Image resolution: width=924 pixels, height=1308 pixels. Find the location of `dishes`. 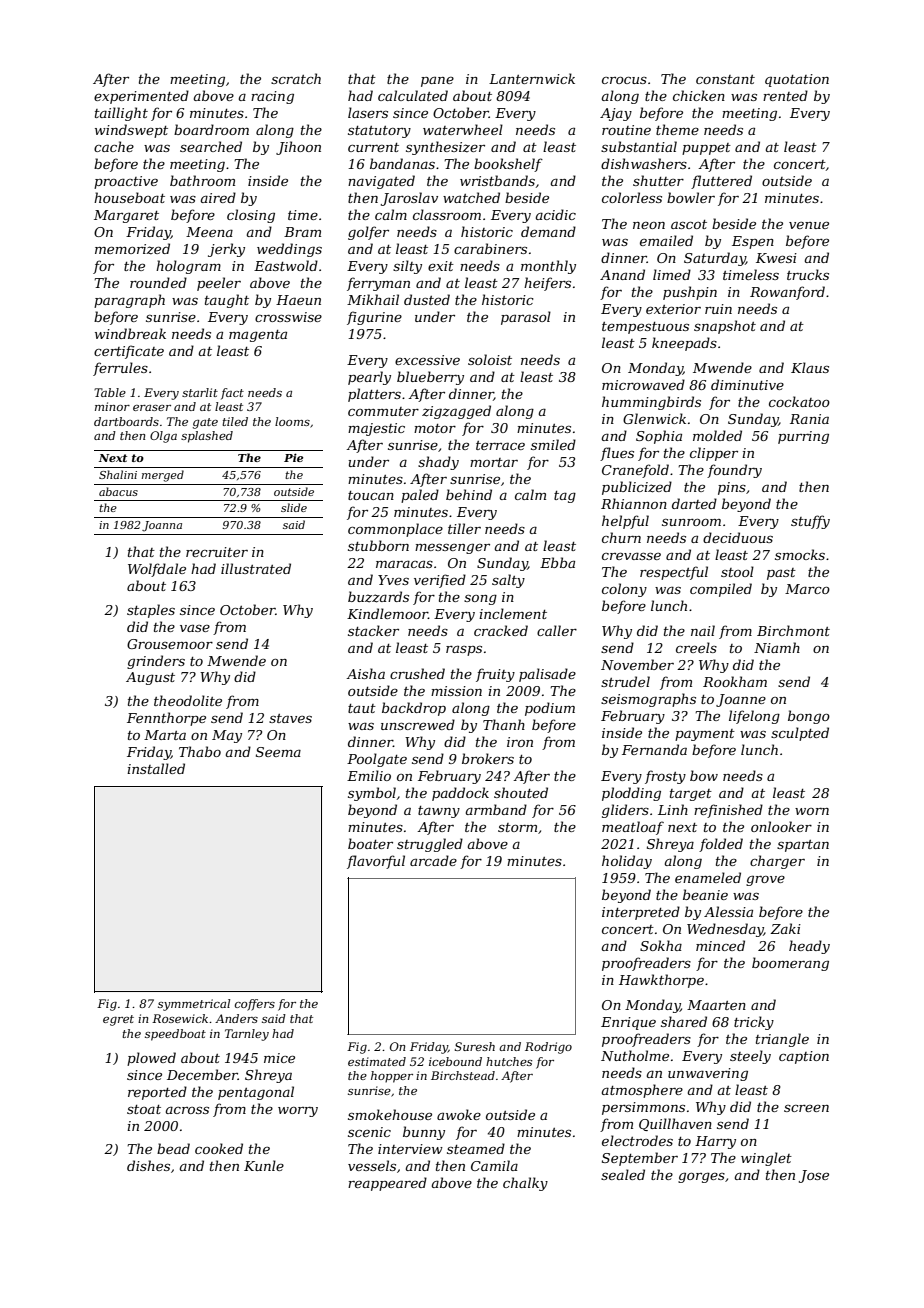

dishes is located at coordinates (148, 1165).
